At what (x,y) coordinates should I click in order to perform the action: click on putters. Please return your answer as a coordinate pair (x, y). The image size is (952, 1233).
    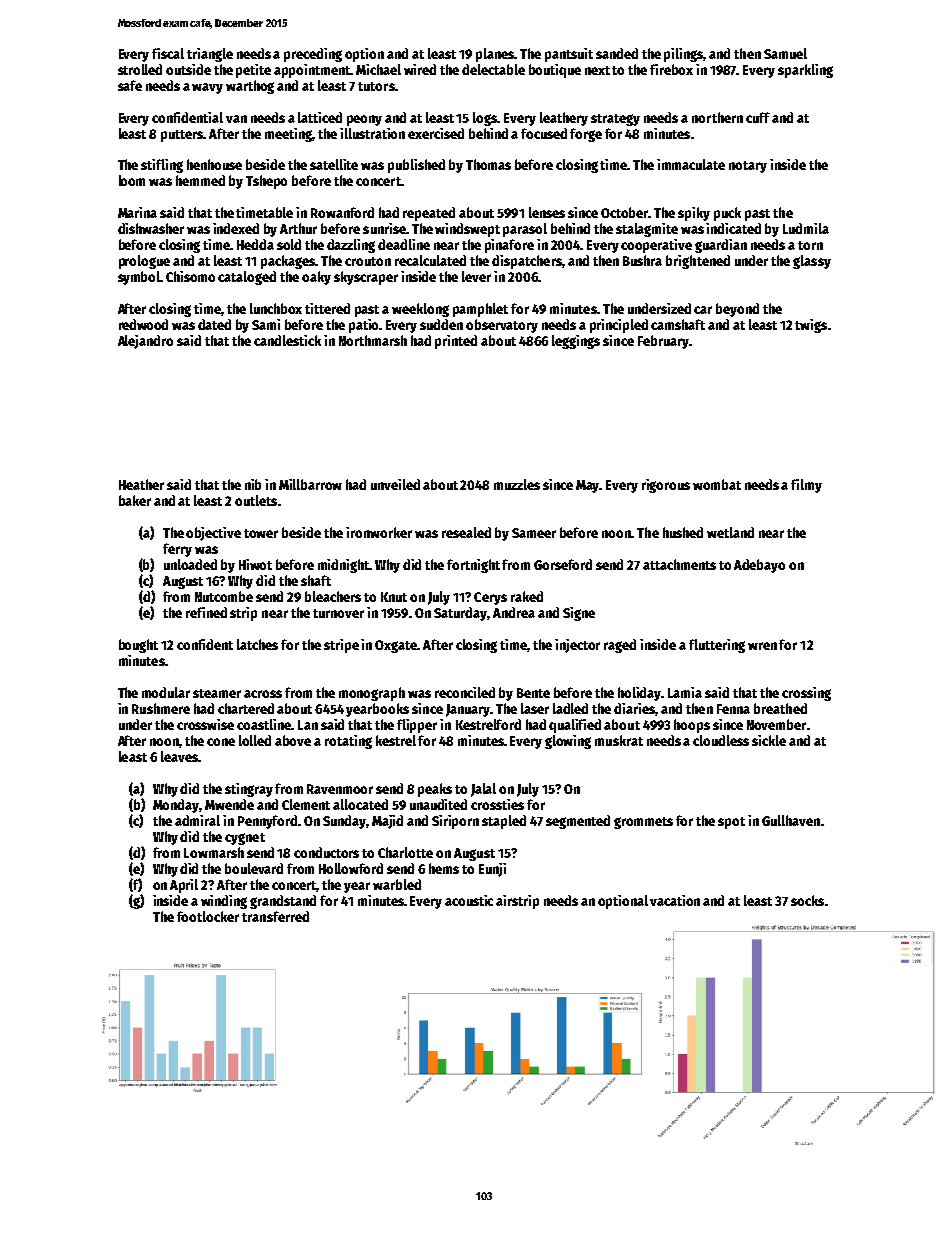
    Looking at the image, I should click on (182, 136).
